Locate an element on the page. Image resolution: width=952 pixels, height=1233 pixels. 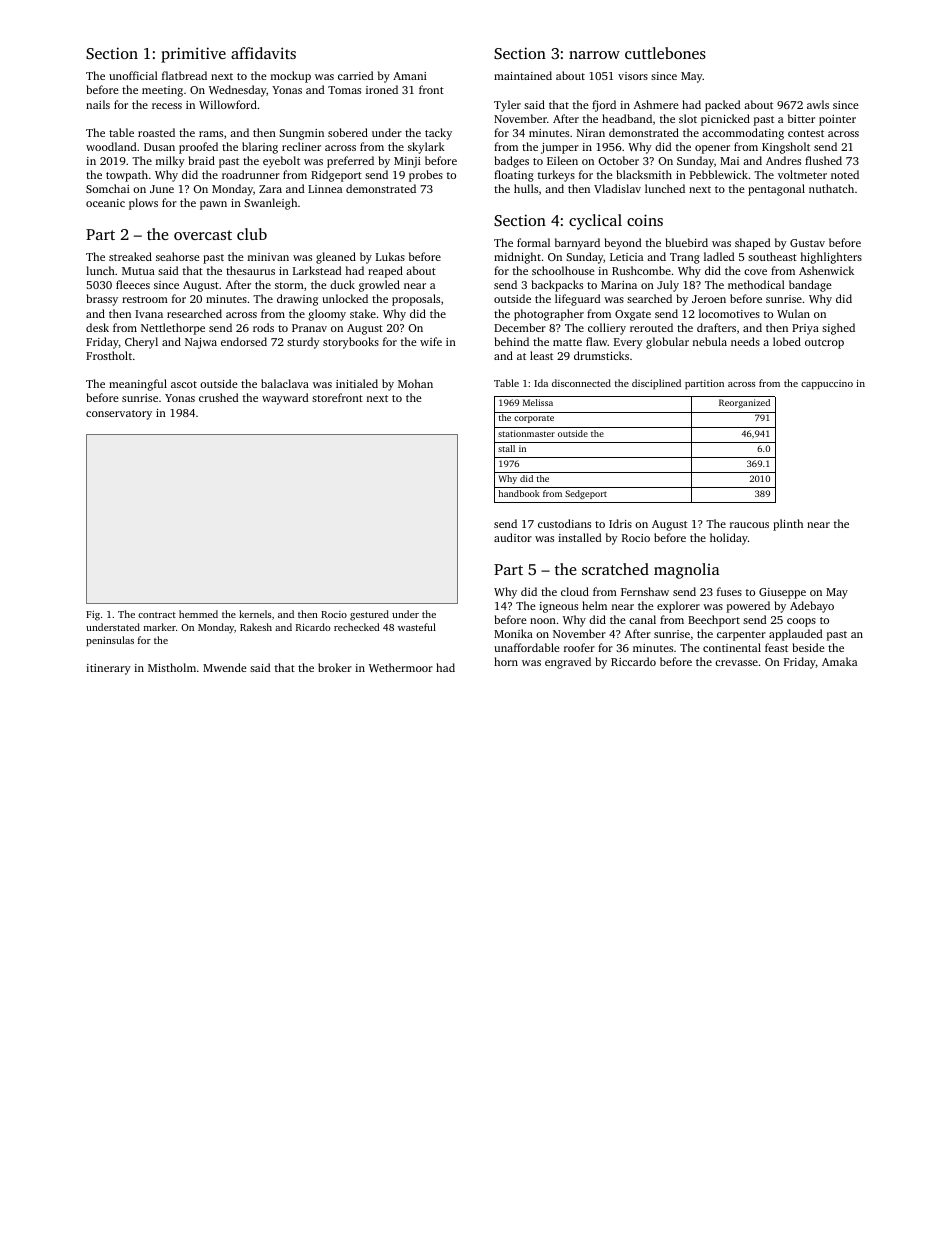
kernels is located at coordinates (255, 614).
